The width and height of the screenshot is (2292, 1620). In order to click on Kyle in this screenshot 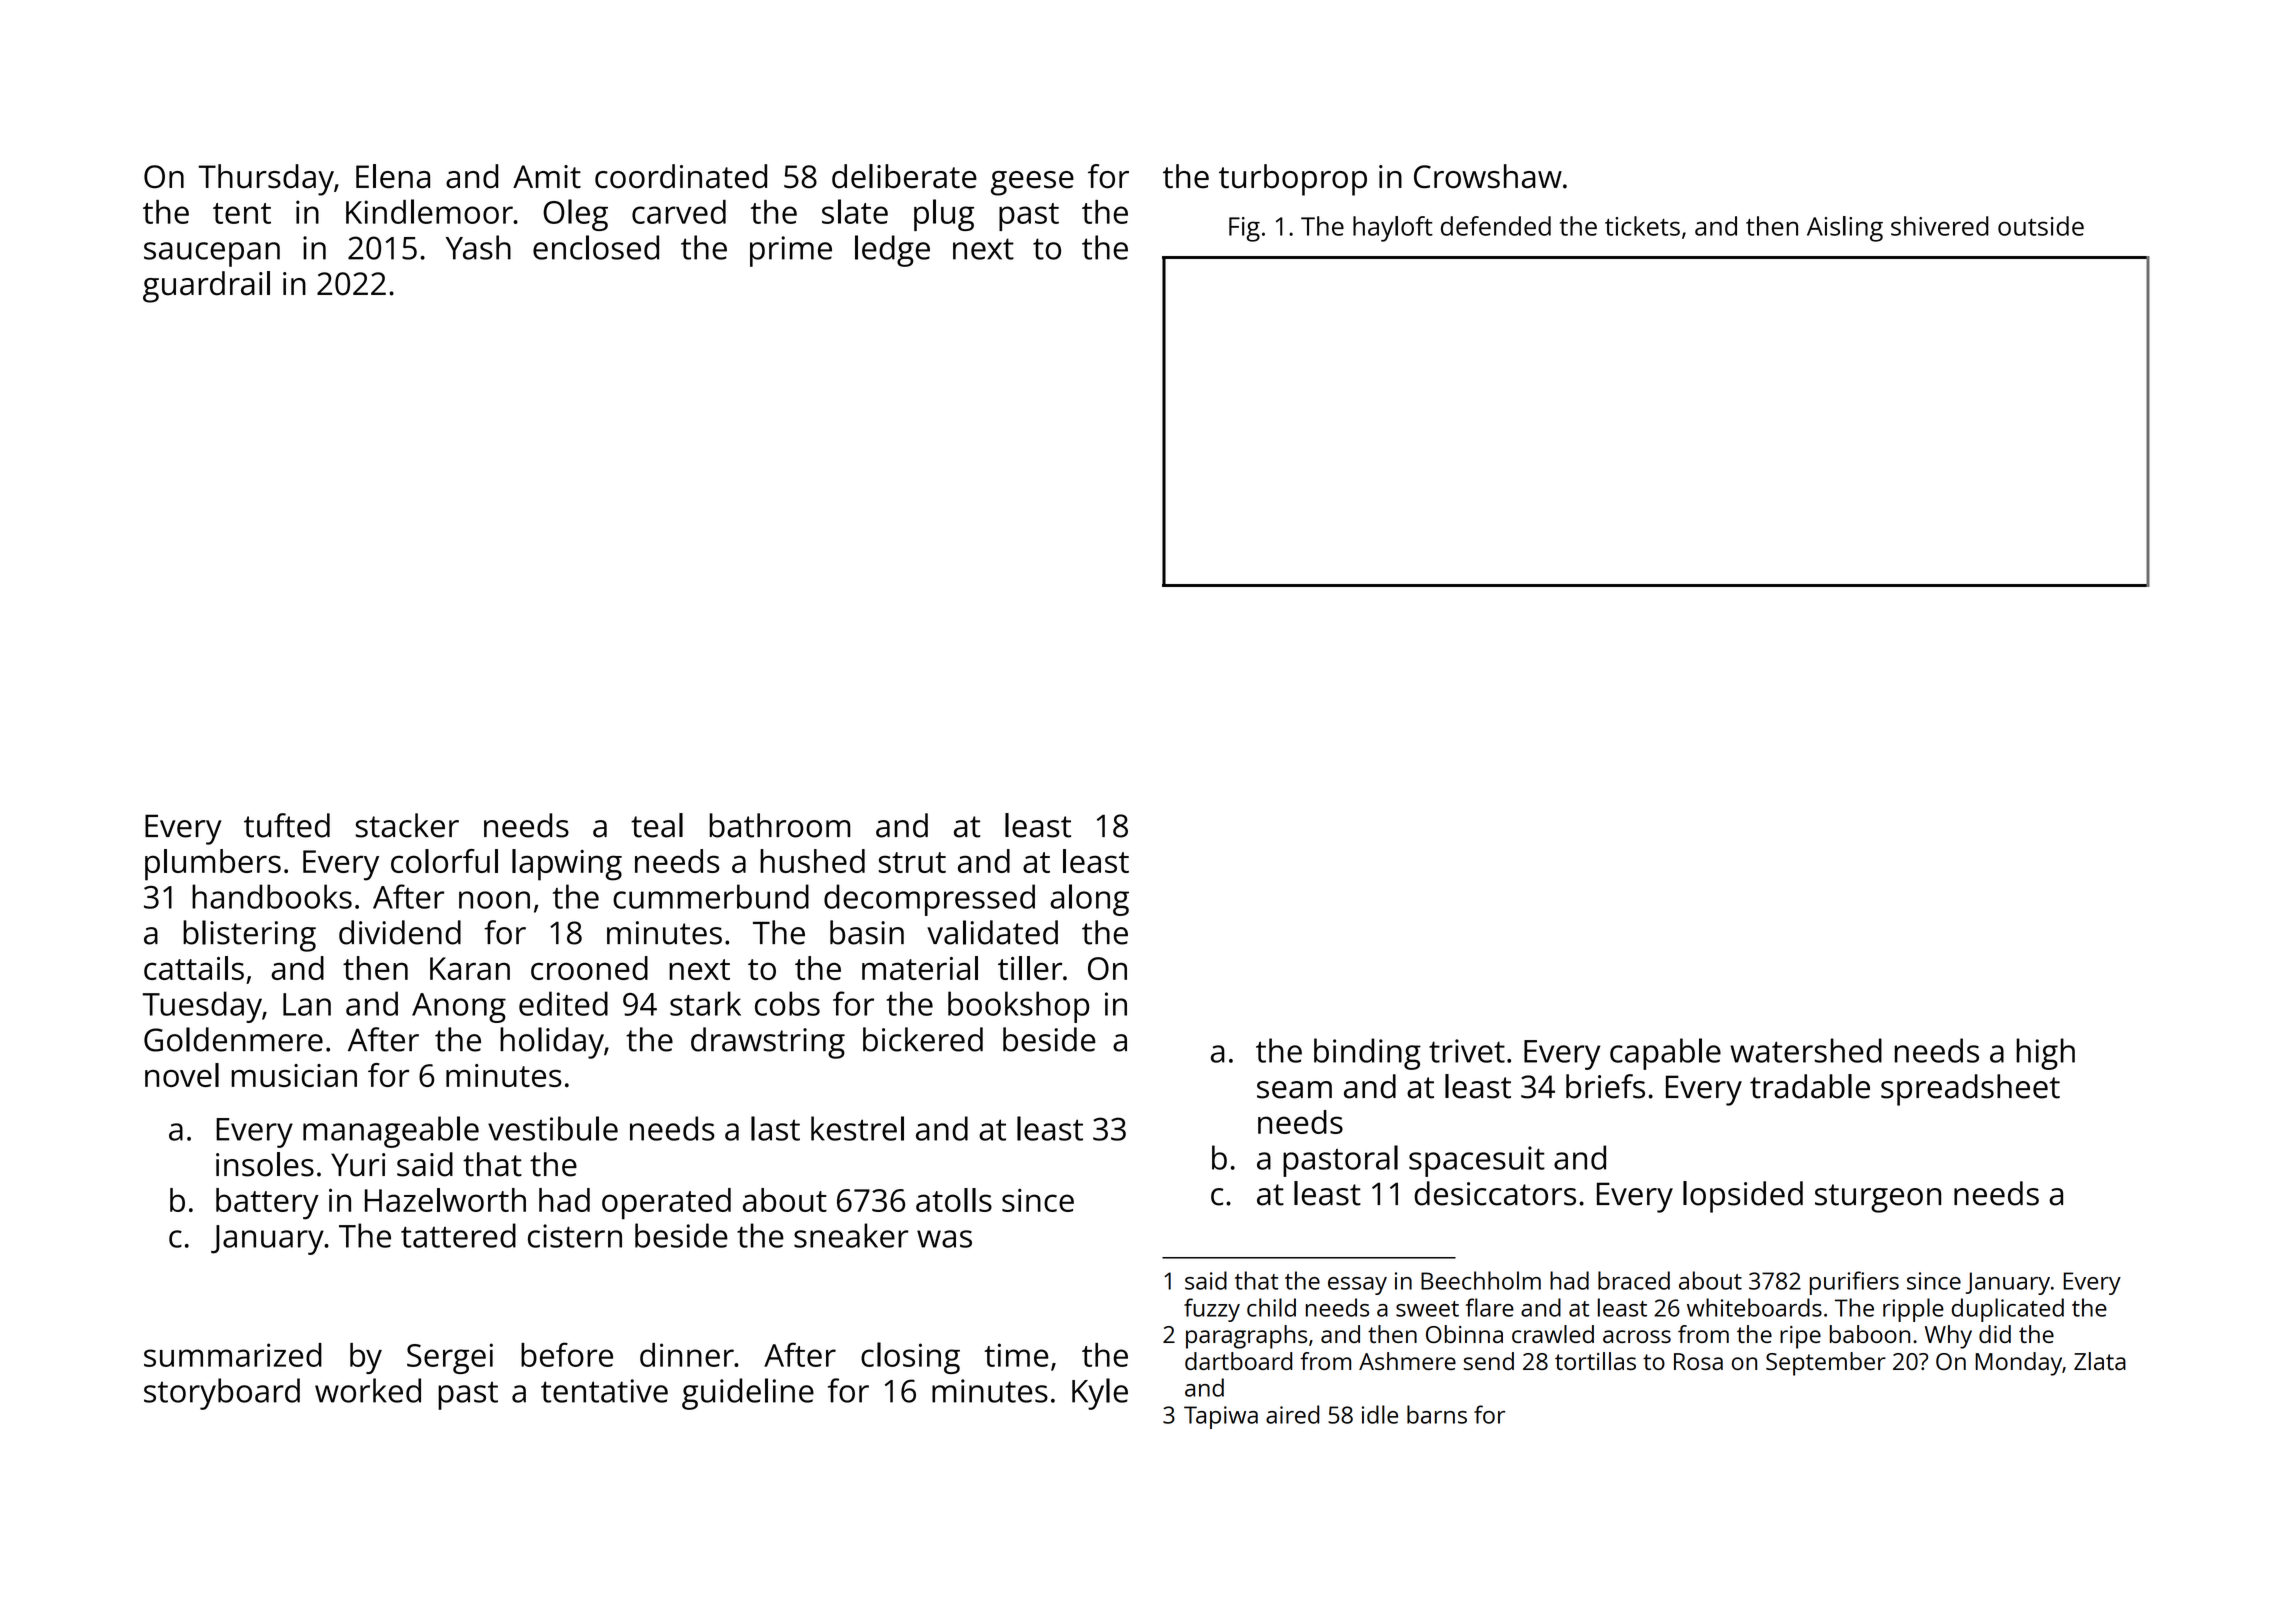, I will do `click(1100, 1394)`.
